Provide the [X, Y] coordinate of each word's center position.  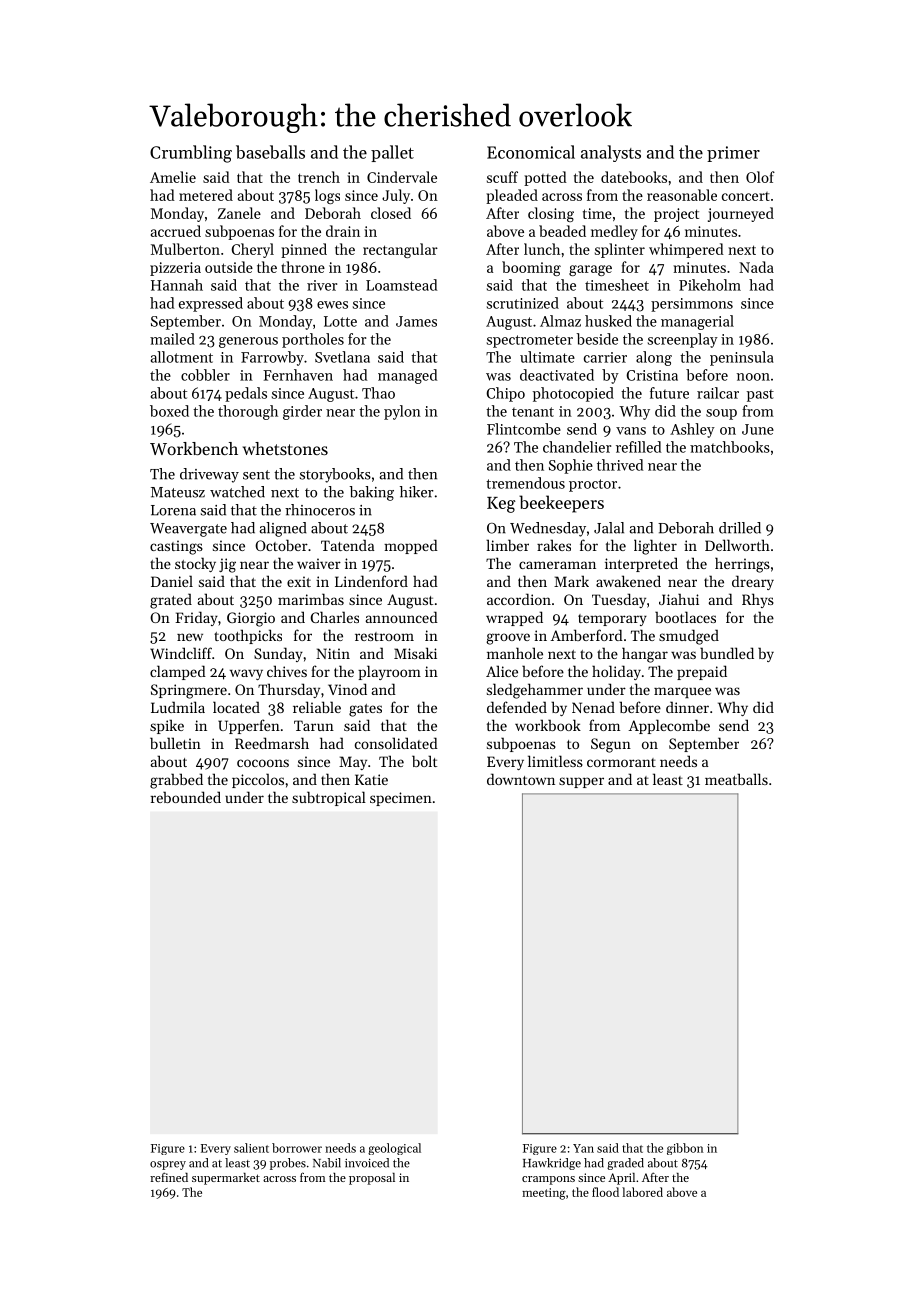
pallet [392, 153]
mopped [411, 546]
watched [237, 492]
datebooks [634, 177]
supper [581, 782]
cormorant [621, 762]
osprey [168, 1165]
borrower [297, 1148]
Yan [583, 1148]
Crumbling [191, 154]
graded [625, 1164]
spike [167, 726]
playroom [389, 672]
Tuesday [619, 600]
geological [394, 1149]
